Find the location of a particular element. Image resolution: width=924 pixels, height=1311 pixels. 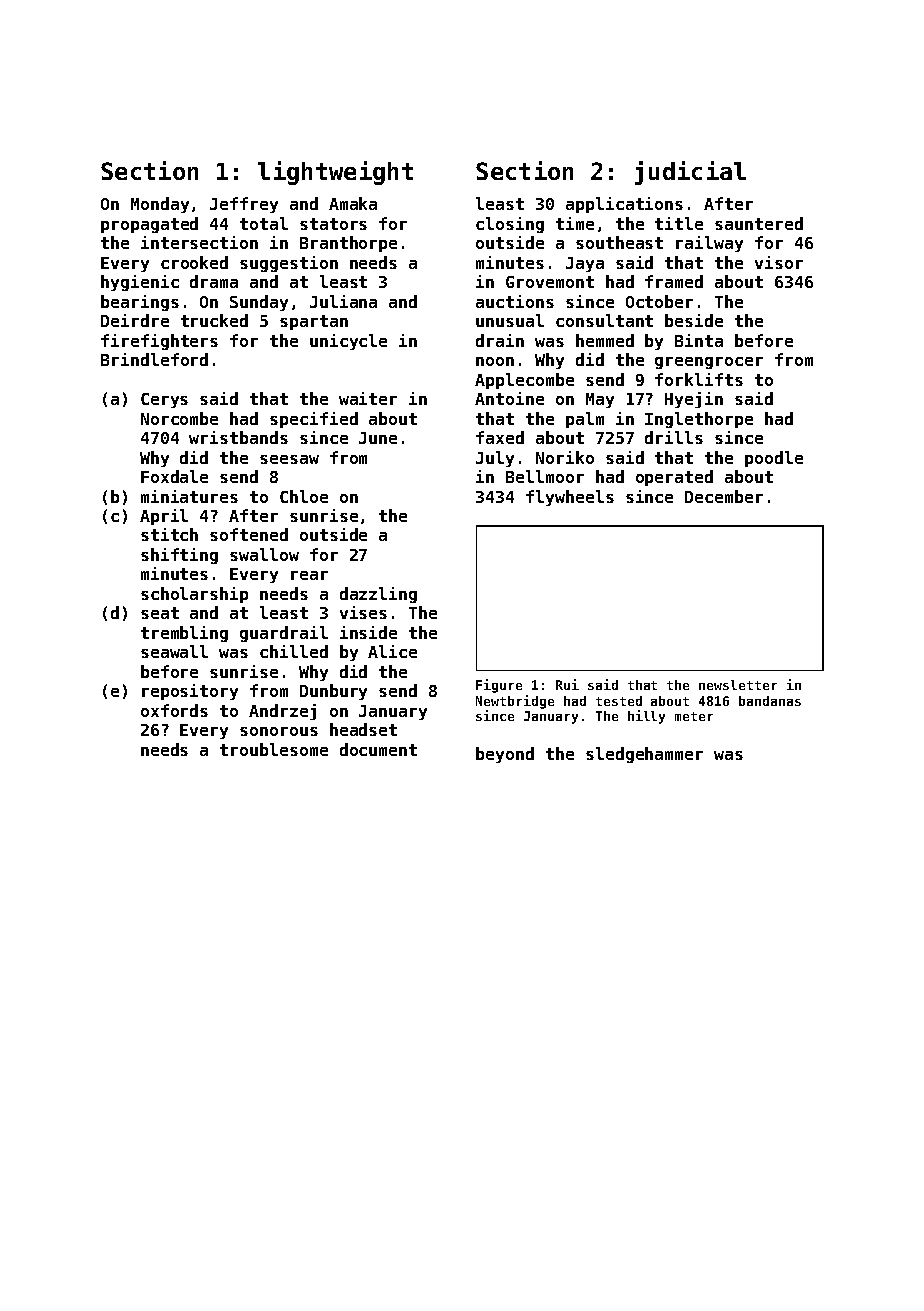

July is located at coordinates (495, 459).
